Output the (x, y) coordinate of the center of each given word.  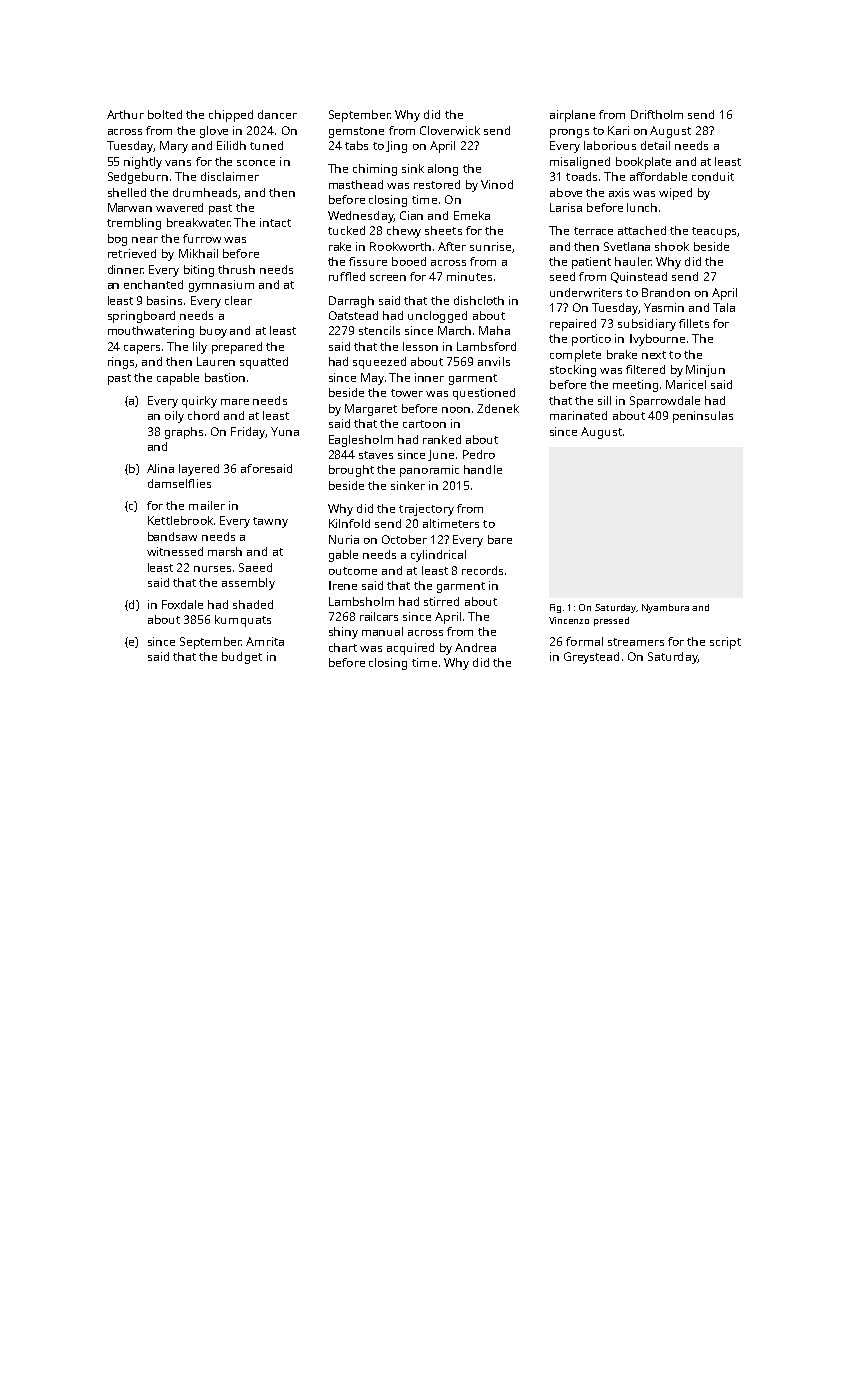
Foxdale (182, 604)
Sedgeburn (138, 178)
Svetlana (627, 246)
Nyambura (665, 608)
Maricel (686, 384)
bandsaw (172, 536)
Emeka (472, 215)
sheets (443, 230)
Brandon (666, 292)
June (441, 455)
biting (199, 271)
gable (343, 556)
